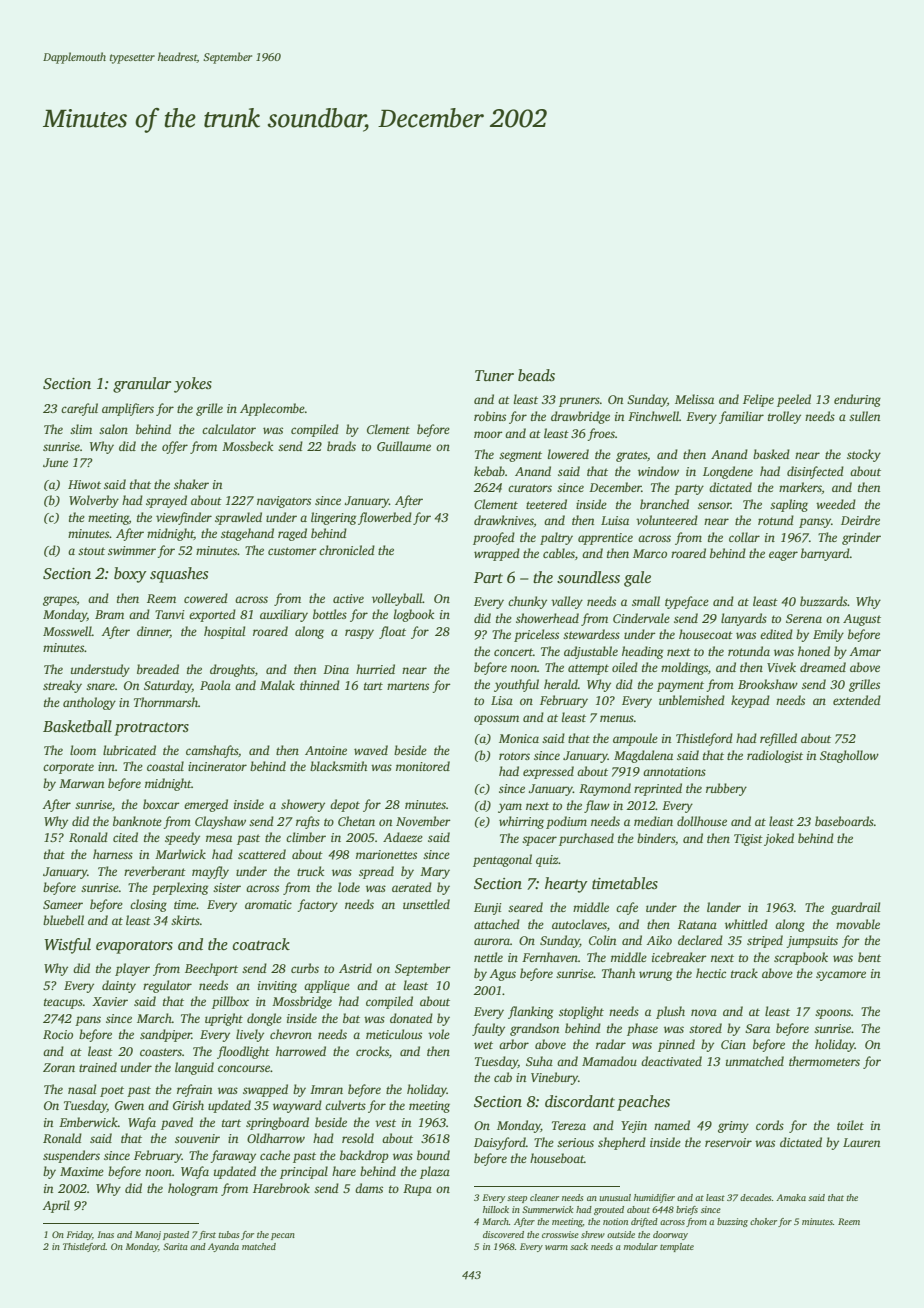  I want to click on aurora, so click(492, 941).
